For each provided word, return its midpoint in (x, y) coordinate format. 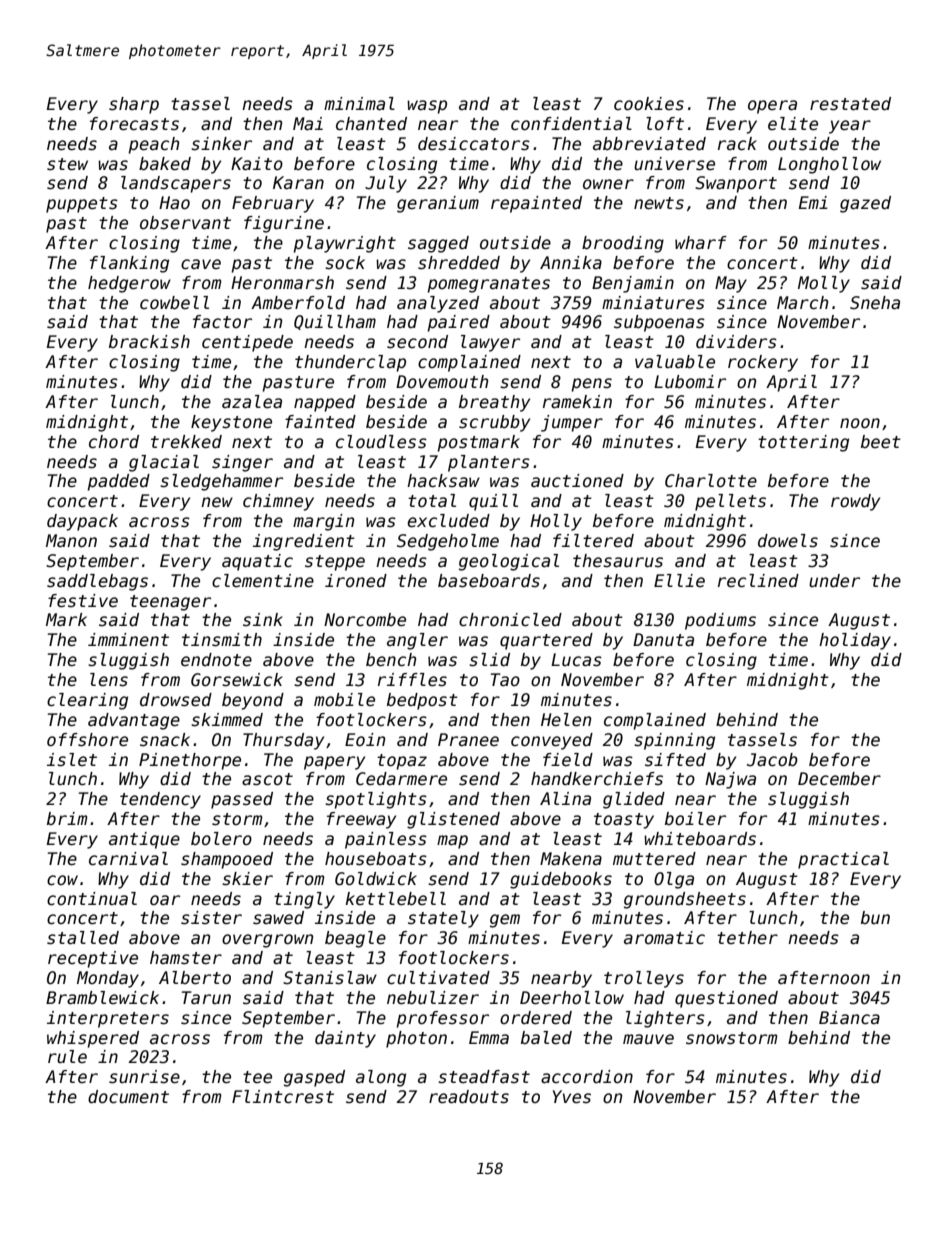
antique (144, 840)
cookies (649, 104)
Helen (566, 720)
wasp (427, 107)
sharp (134, 105)
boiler (695, 819)
